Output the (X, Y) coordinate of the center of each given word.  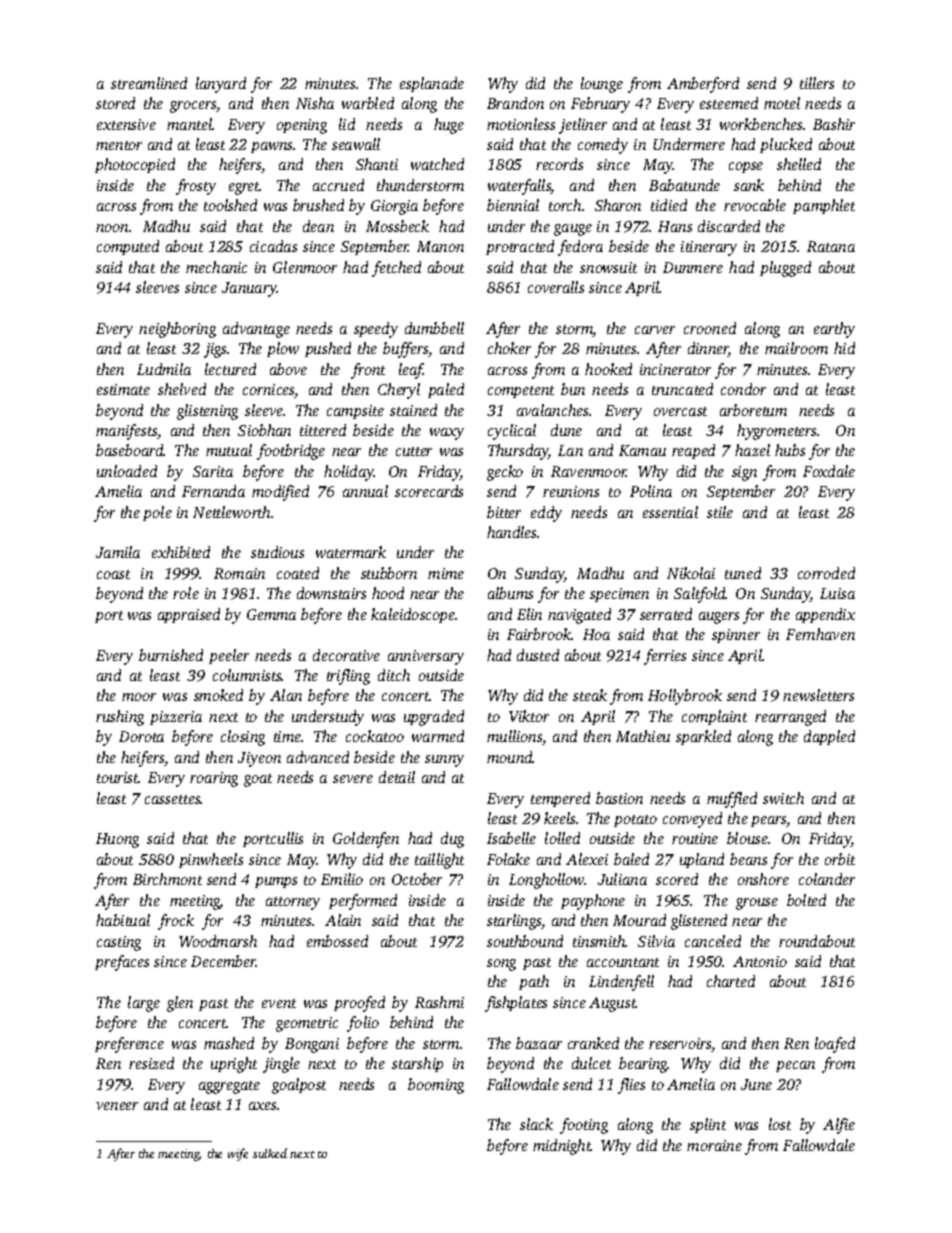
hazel (752, 450)
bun (573, 389)
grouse (757, 904)
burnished (171, 655)
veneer (117, 1106)
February (600, 105)
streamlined (149, 83)
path (534, 982)
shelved (182, 389)
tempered (560, 799)
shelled (799, 164)
